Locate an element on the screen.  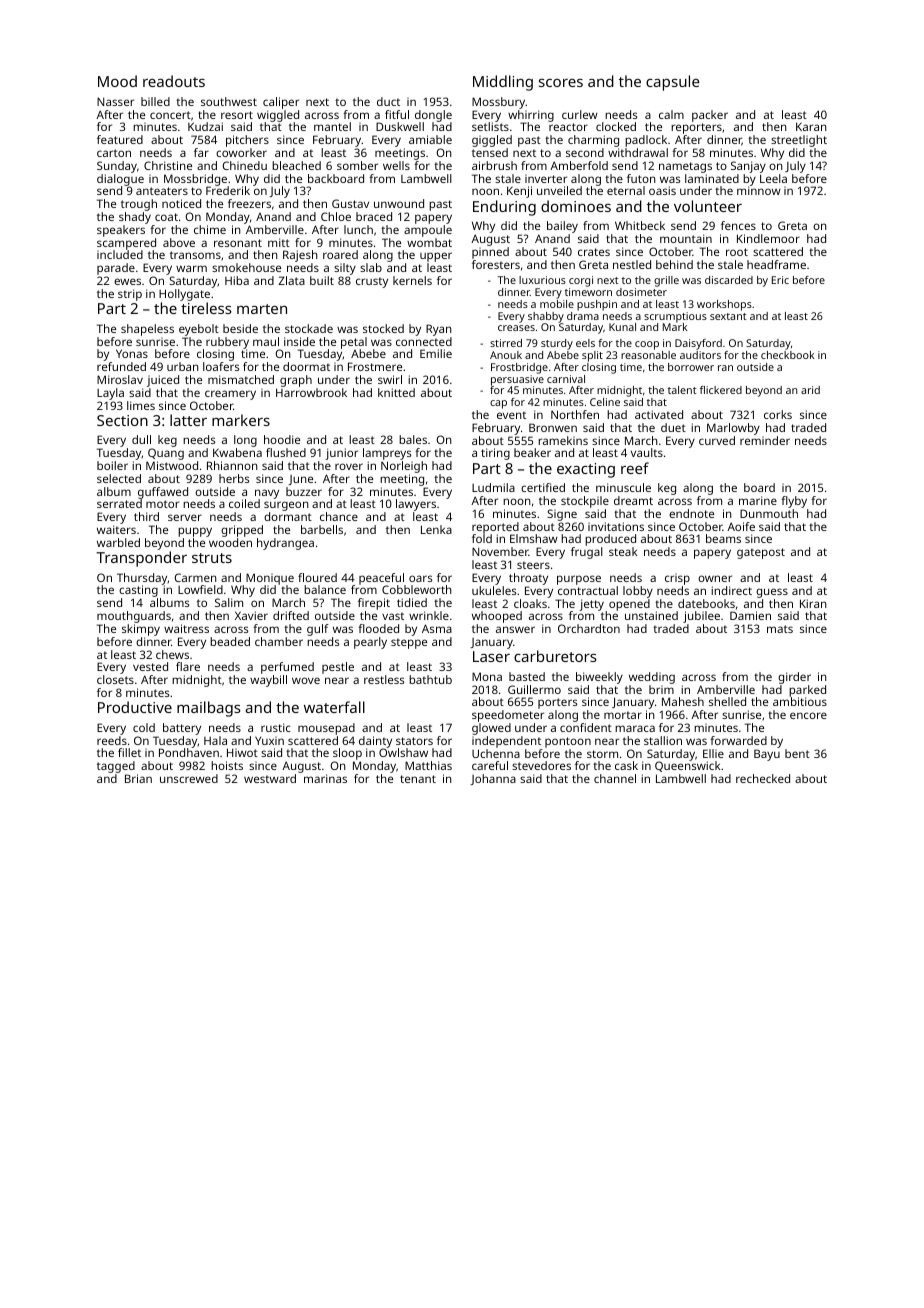
westward is located at coordinates (270, 778).
